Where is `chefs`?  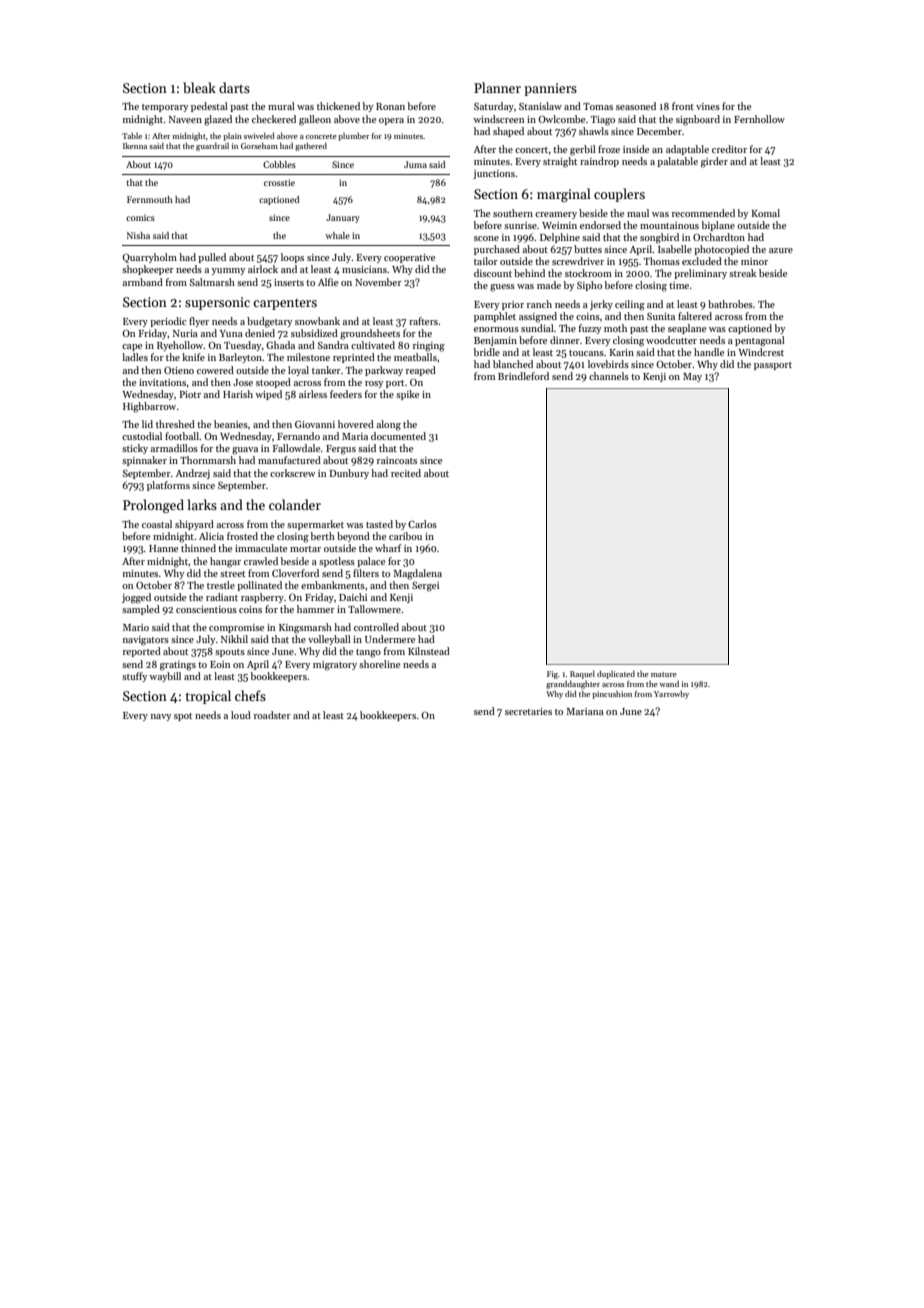
chefs is located at coordinates (250, 695).
